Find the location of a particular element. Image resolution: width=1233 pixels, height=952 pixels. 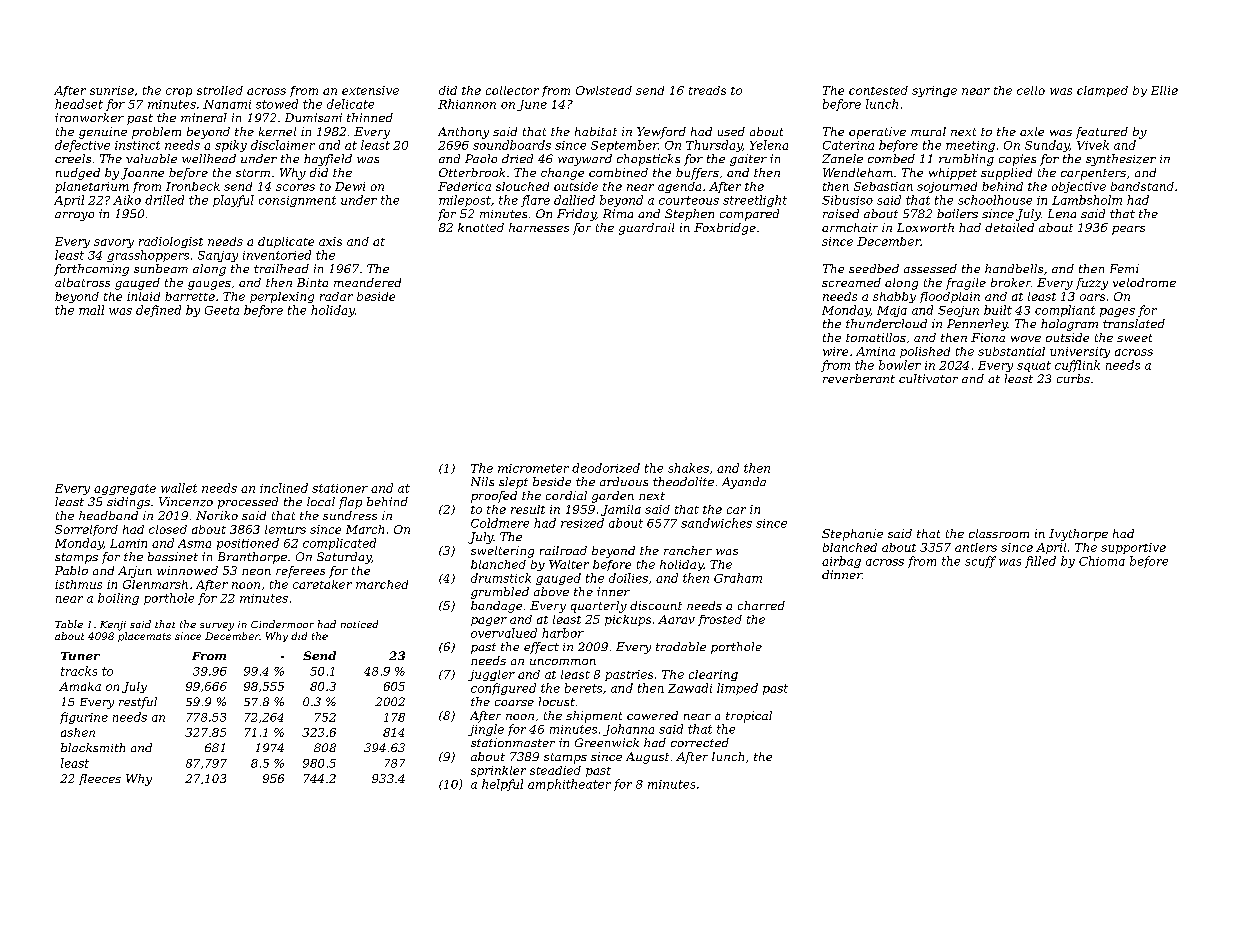

built is located at coordinates (998, 310).
